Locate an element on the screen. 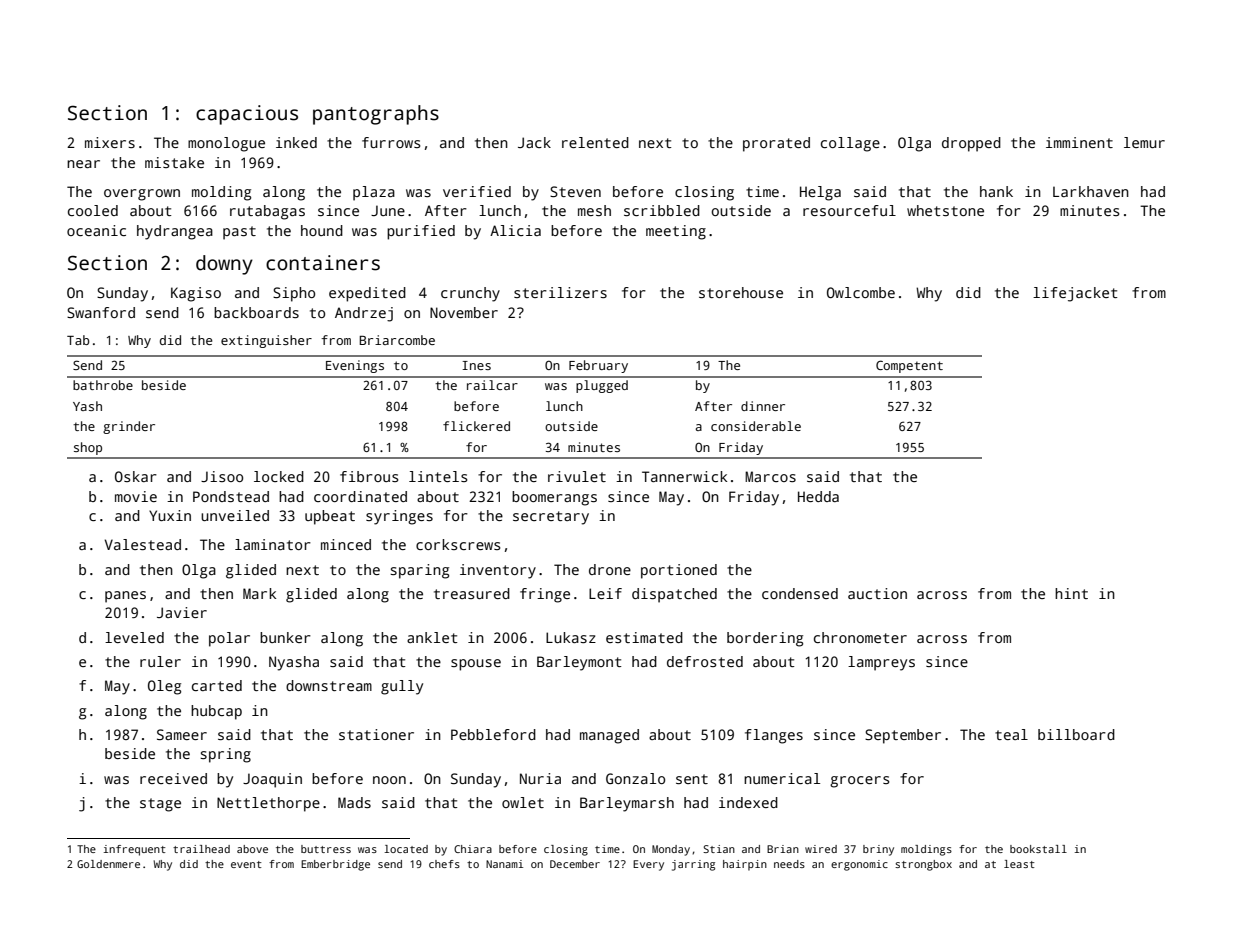 This screenshot has height=952, width=1233. owlet is located at coordinates (523, 802).
